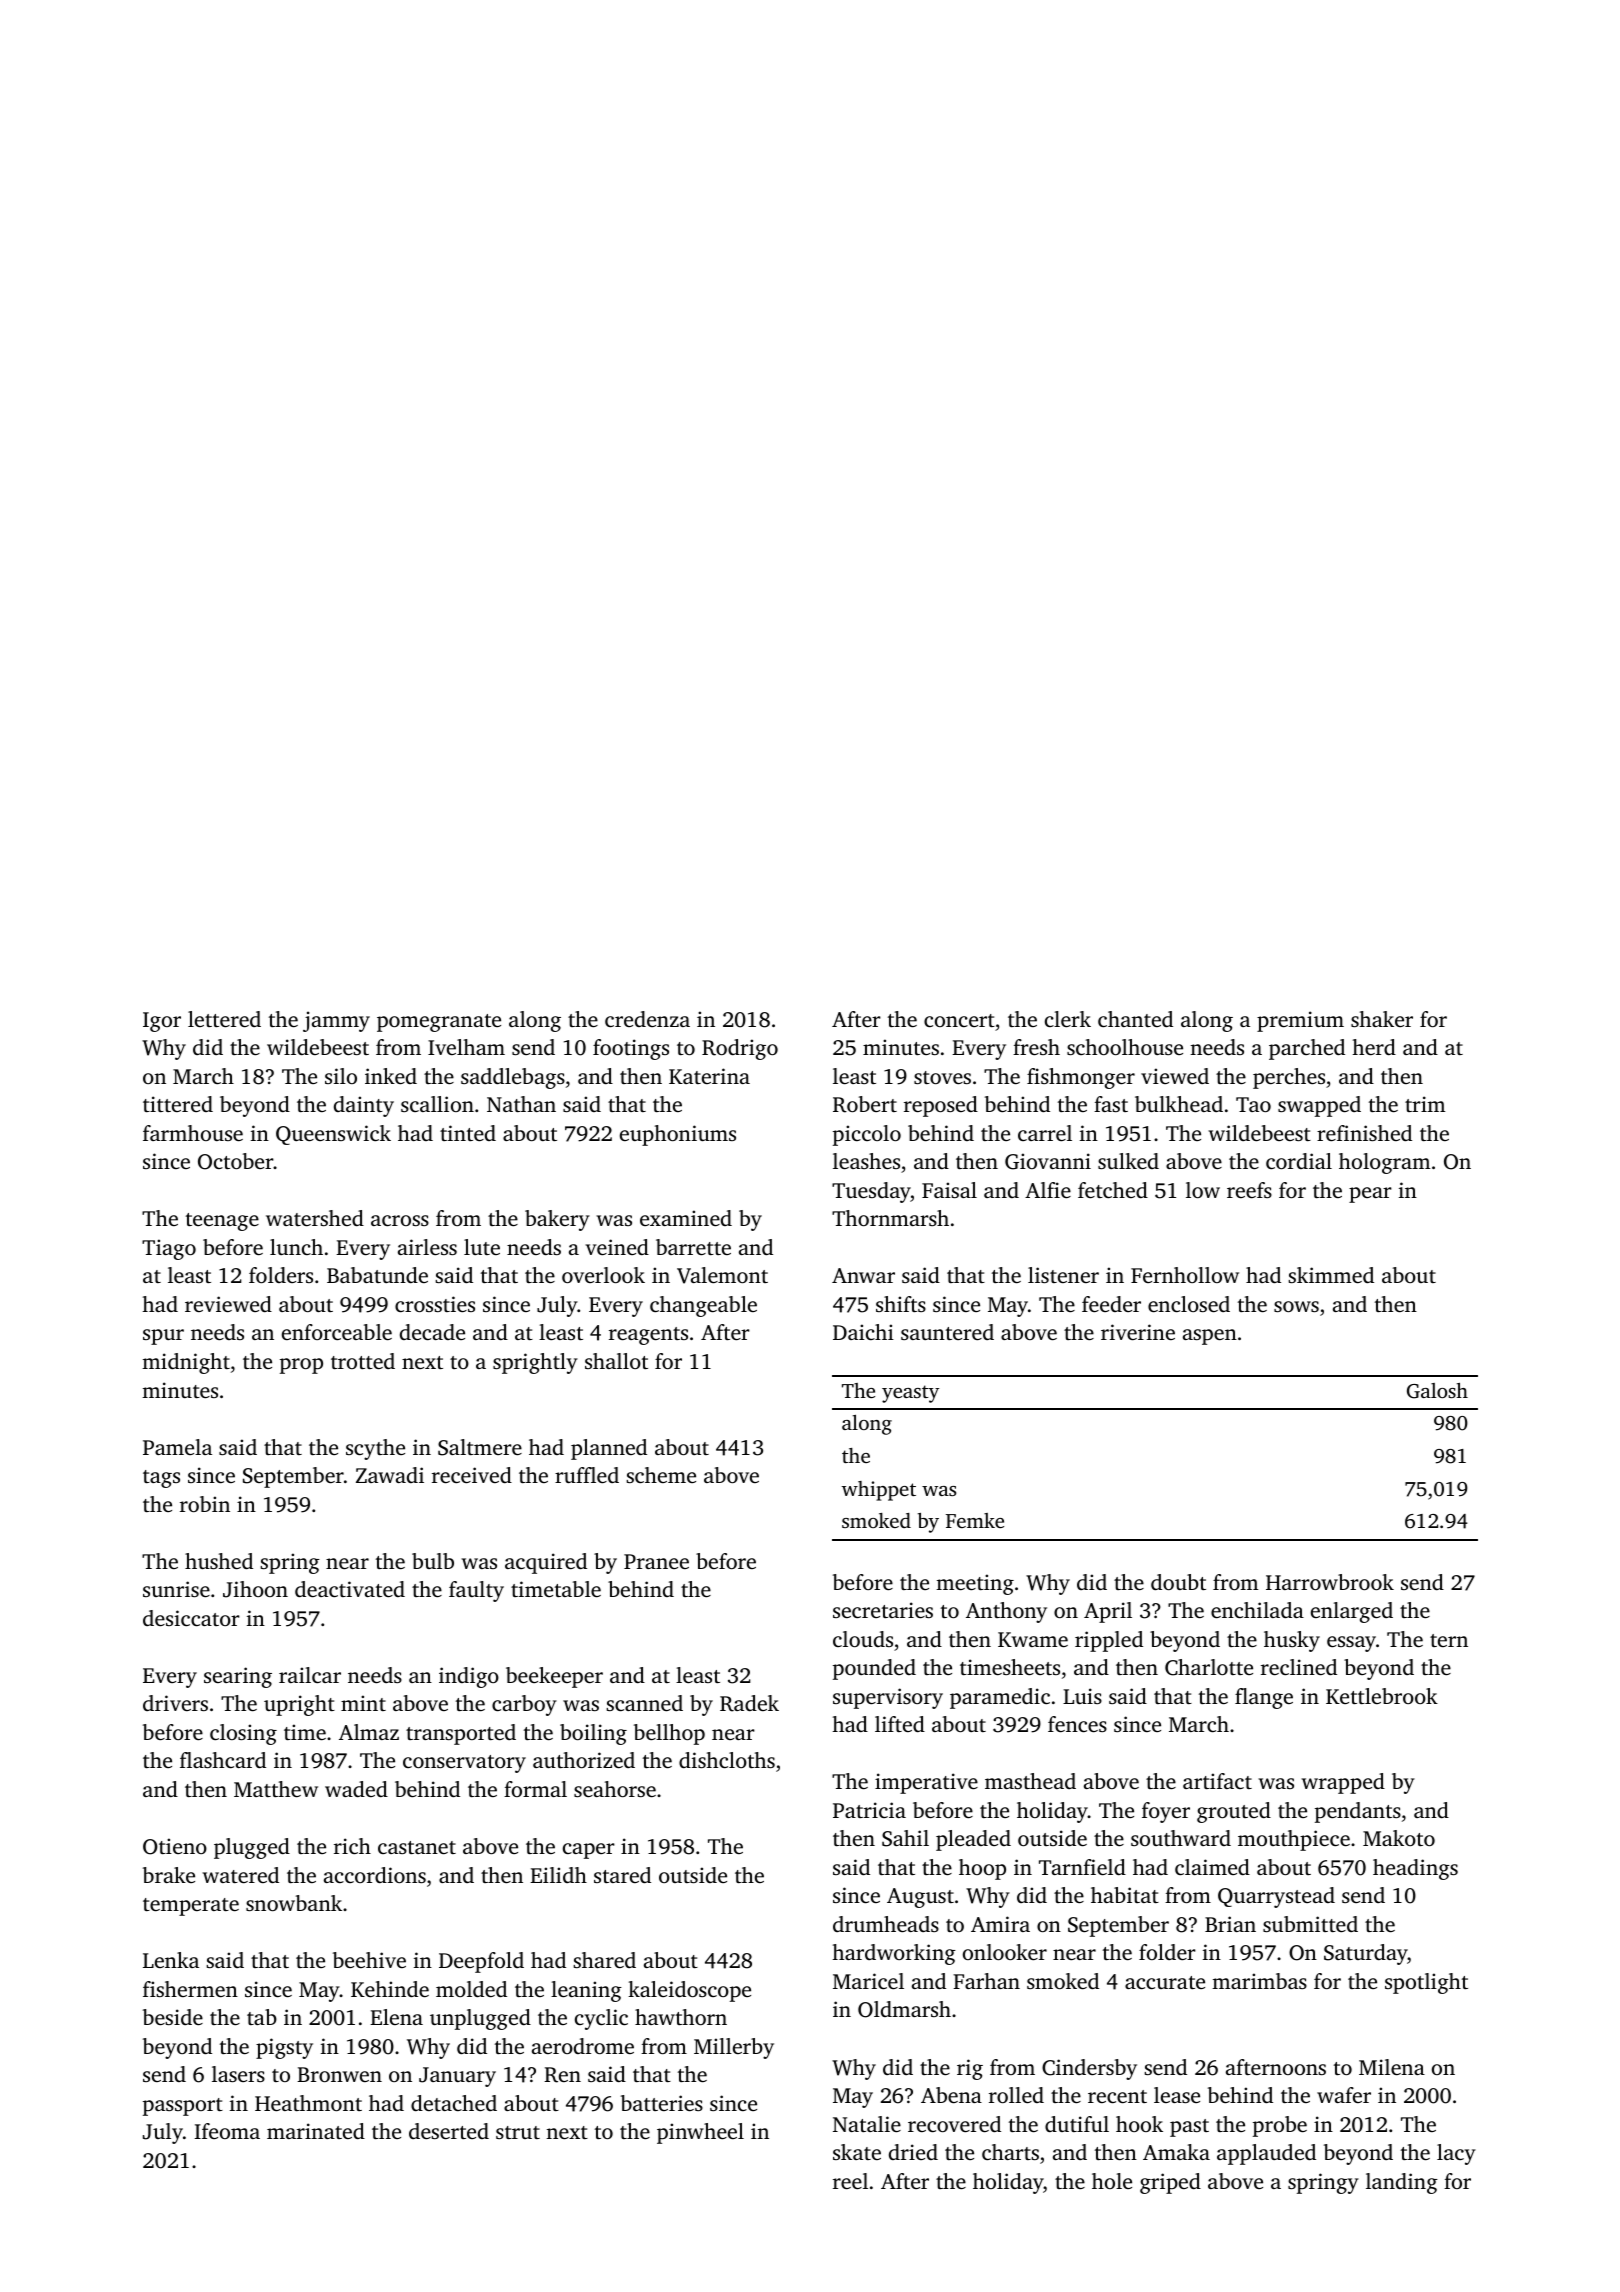  What do you see at coordinates (457, 2077) in the screenshot?
I see `January` at bounding box center [457, 2077].
